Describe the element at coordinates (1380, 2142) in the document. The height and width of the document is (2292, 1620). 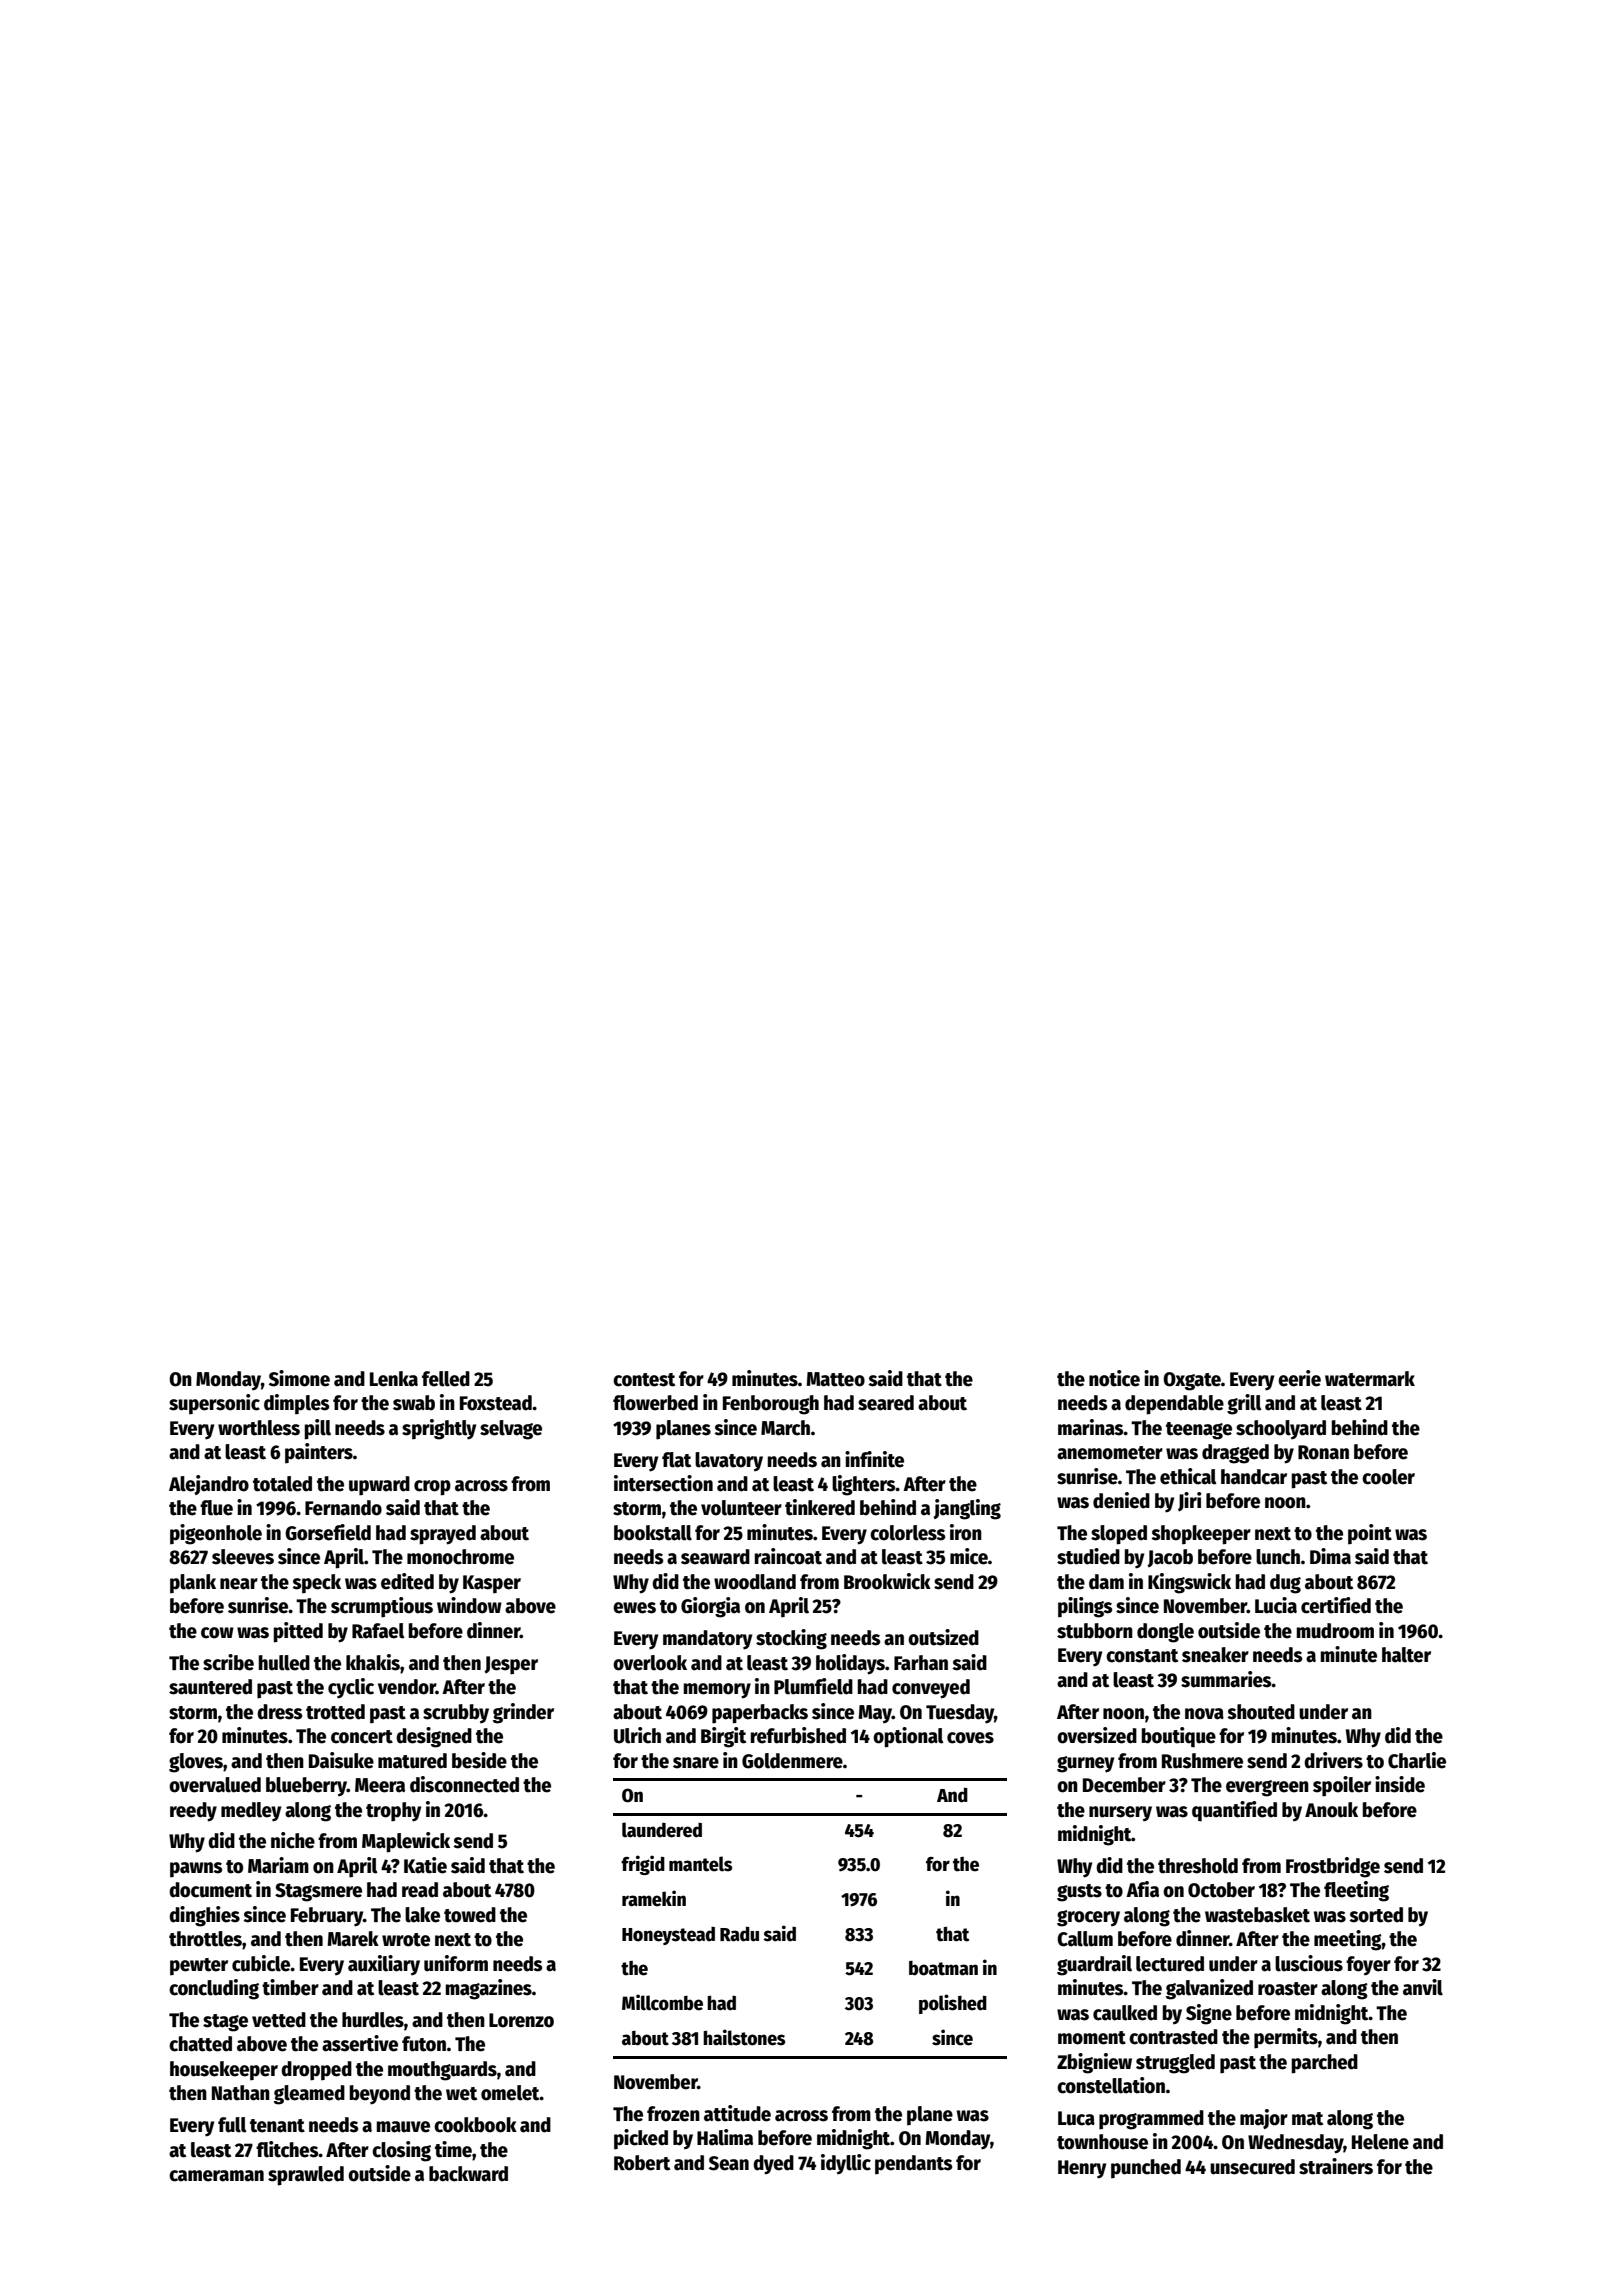
I see `Helene` at that location.
